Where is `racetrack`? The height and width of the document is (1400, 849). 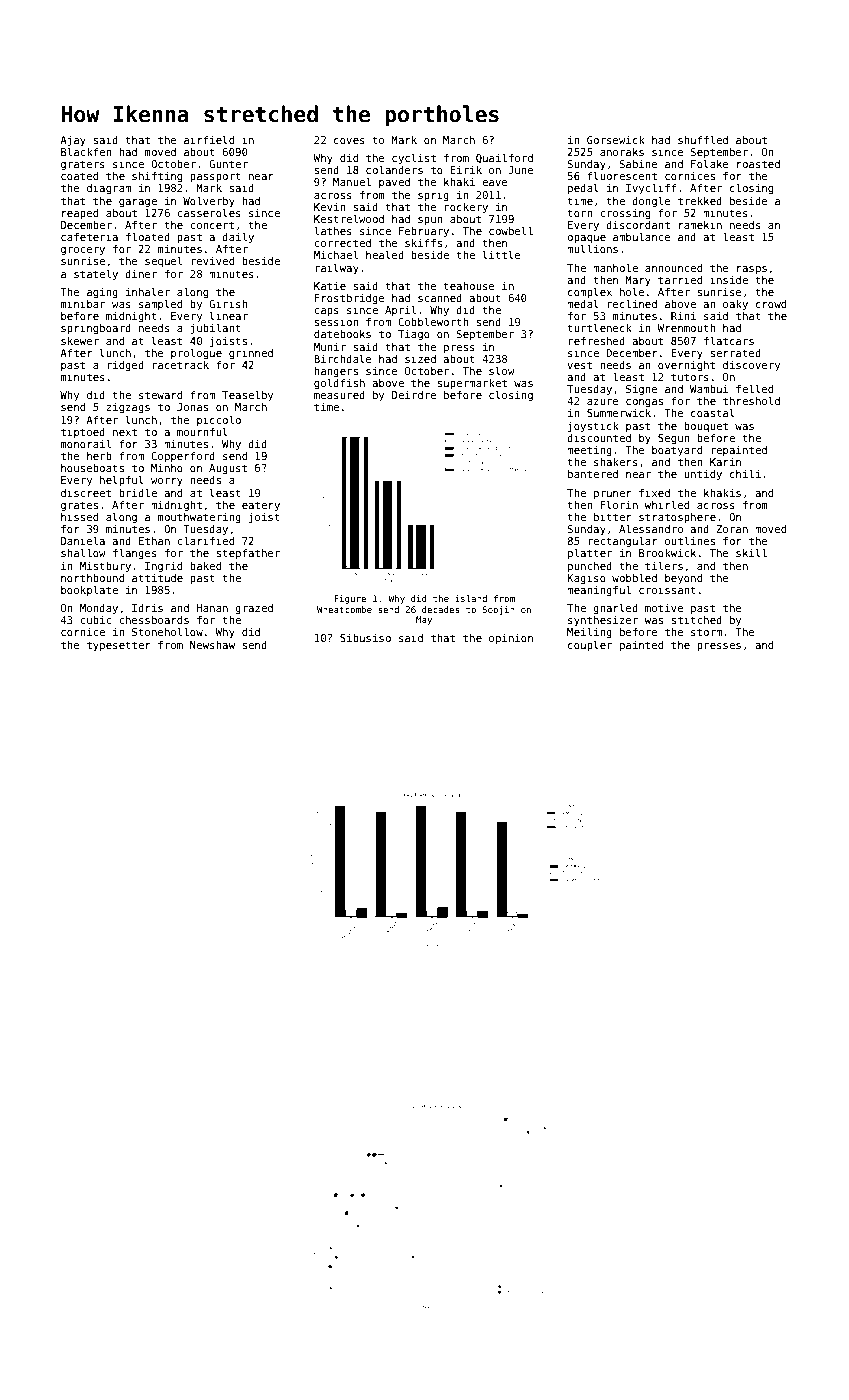
racetrack is located at coordinates (181, 365).
